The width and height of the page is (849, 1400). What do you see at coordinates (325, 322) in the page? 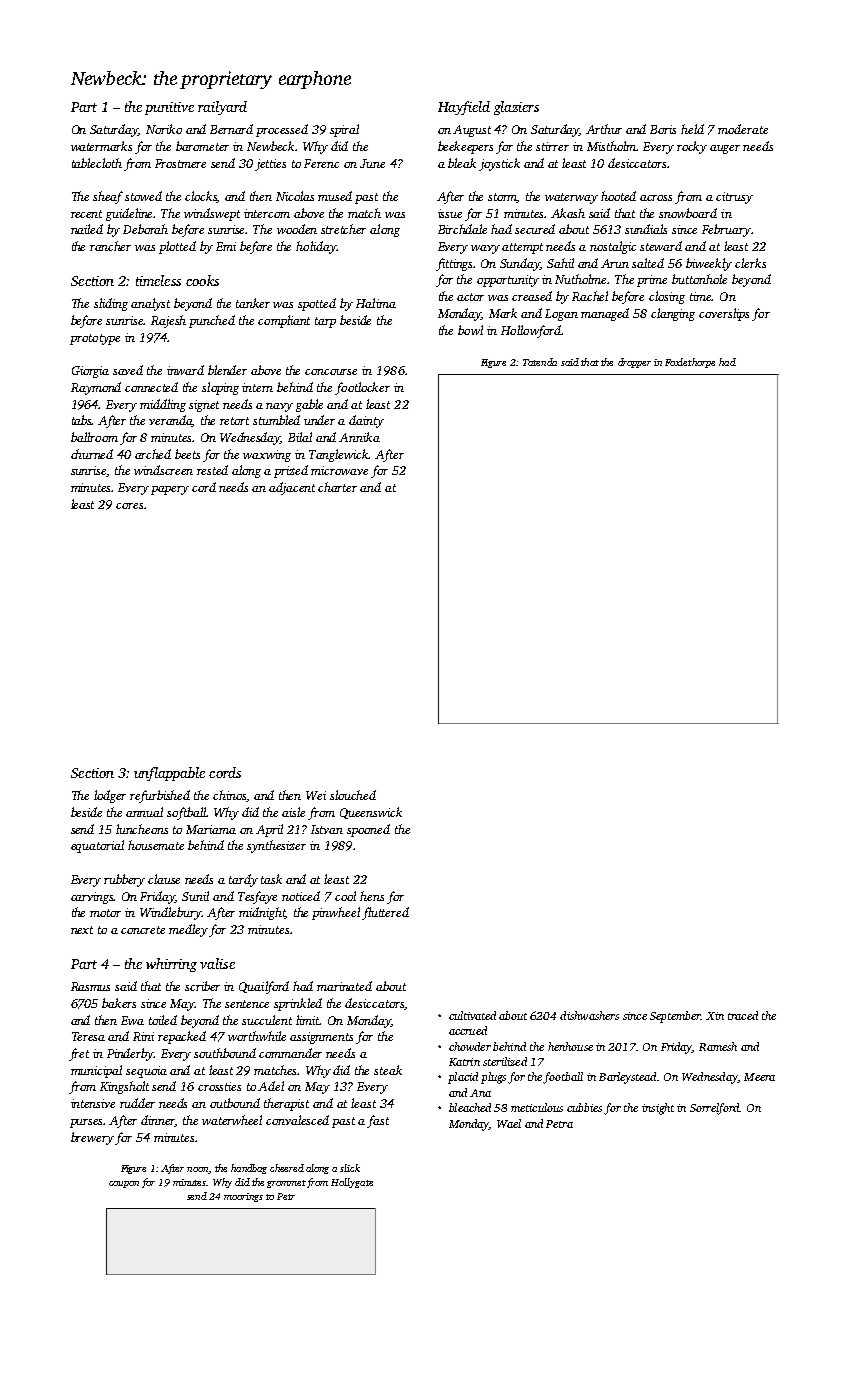
I see `tarp` at bounding box center [325, 322].
